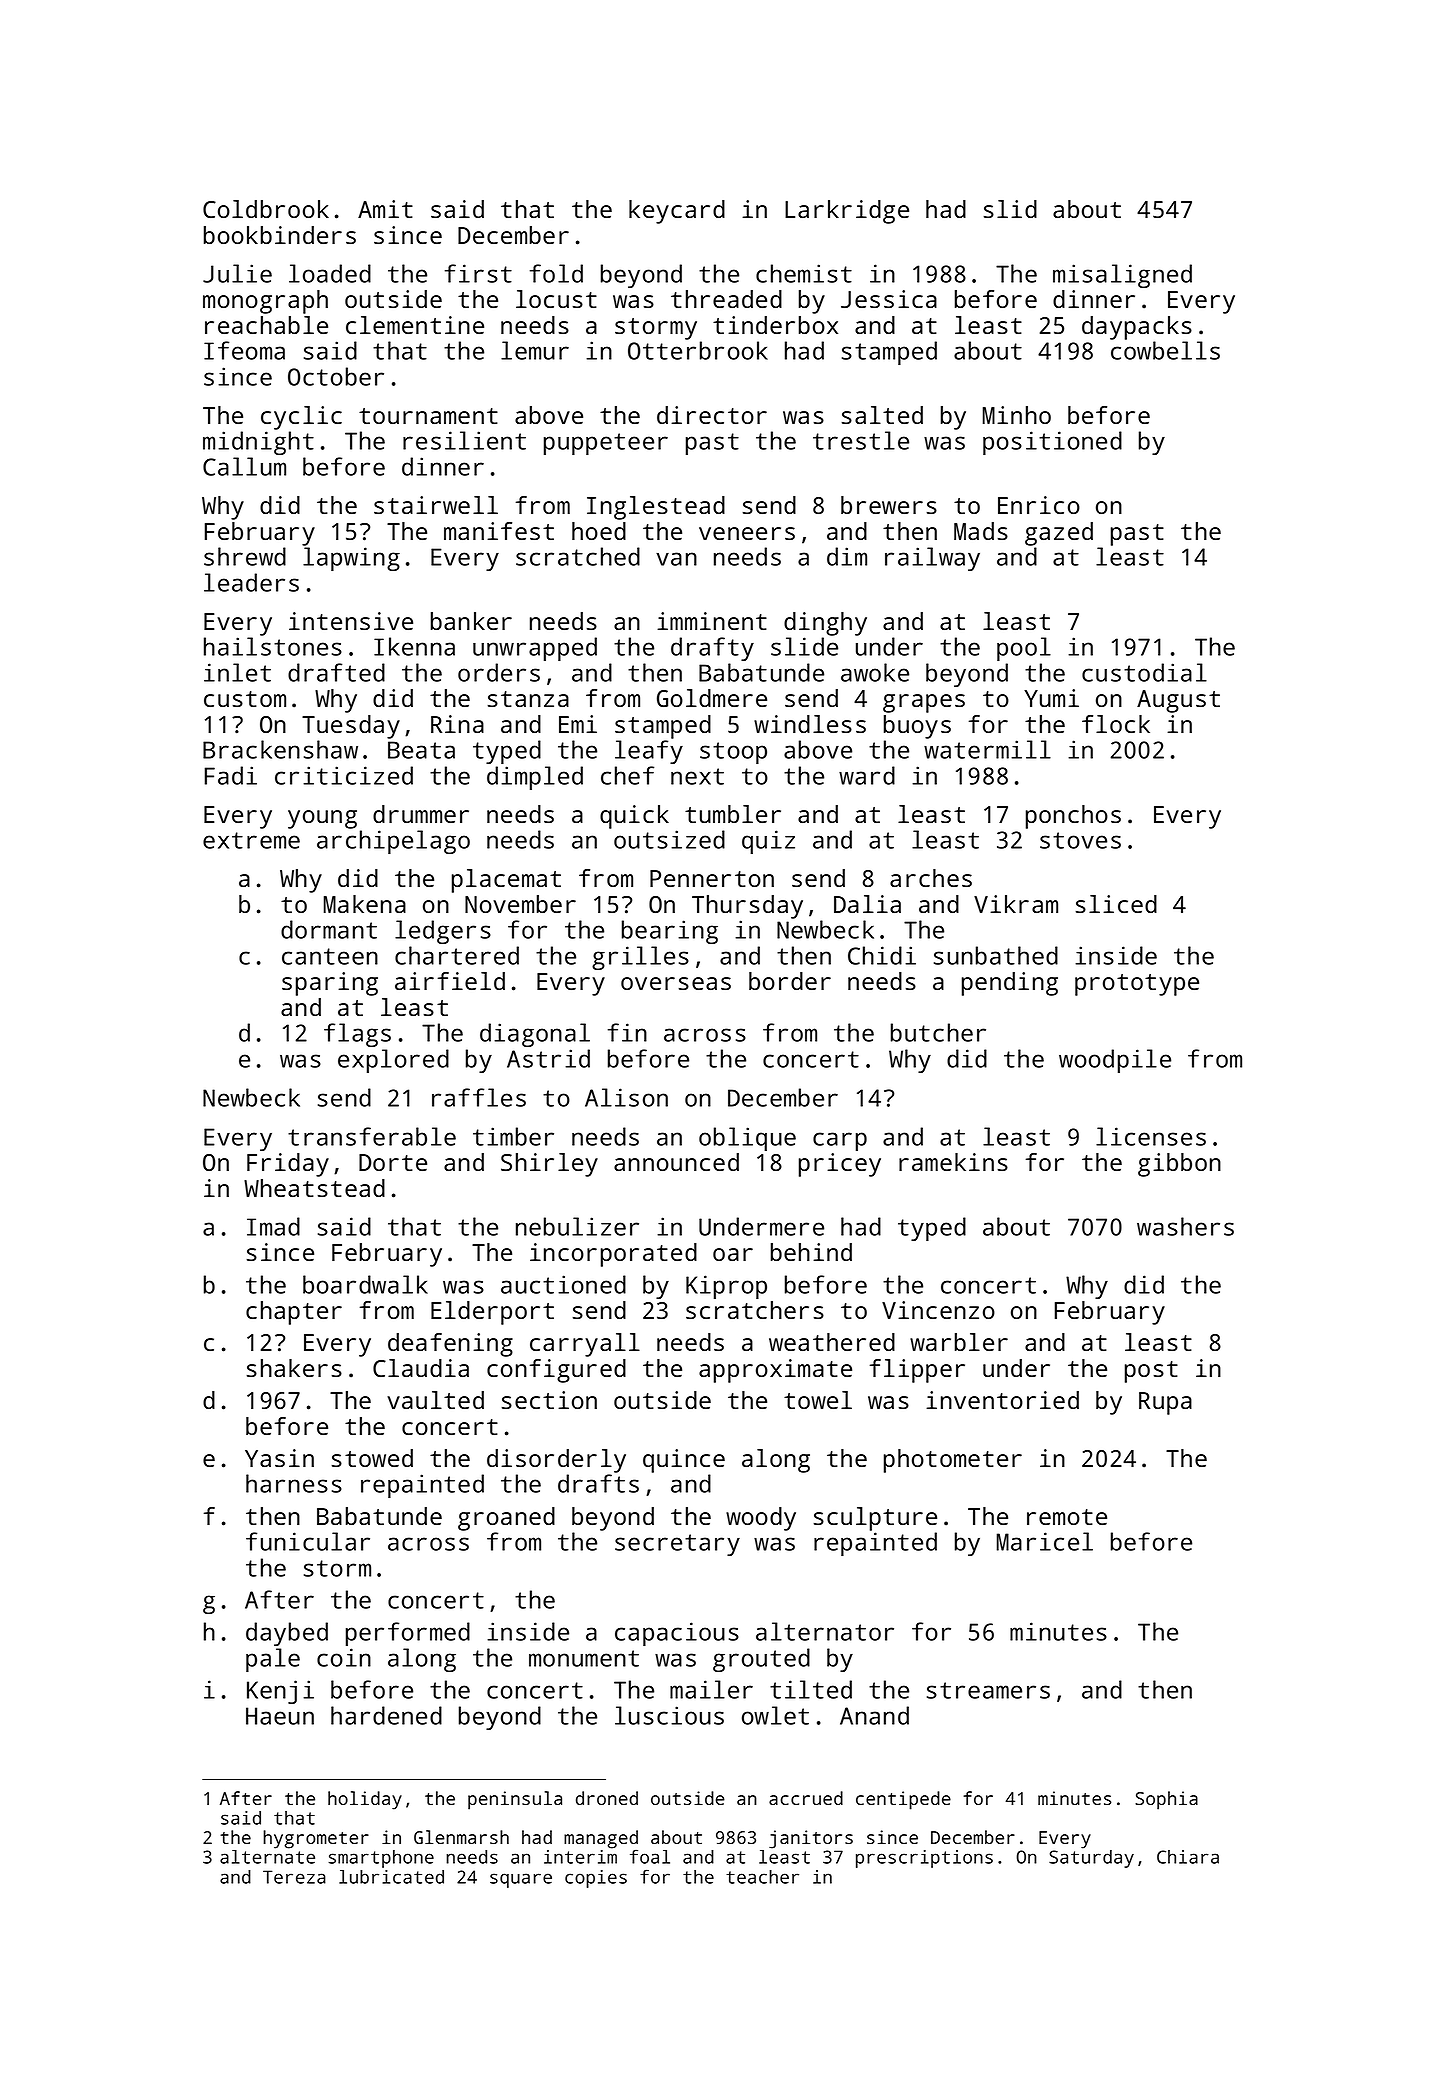 This screenshot has width=1450, height=2100. Describe the element at coordinates (867, 775) in the screenshot. I see `ward` at that location.
